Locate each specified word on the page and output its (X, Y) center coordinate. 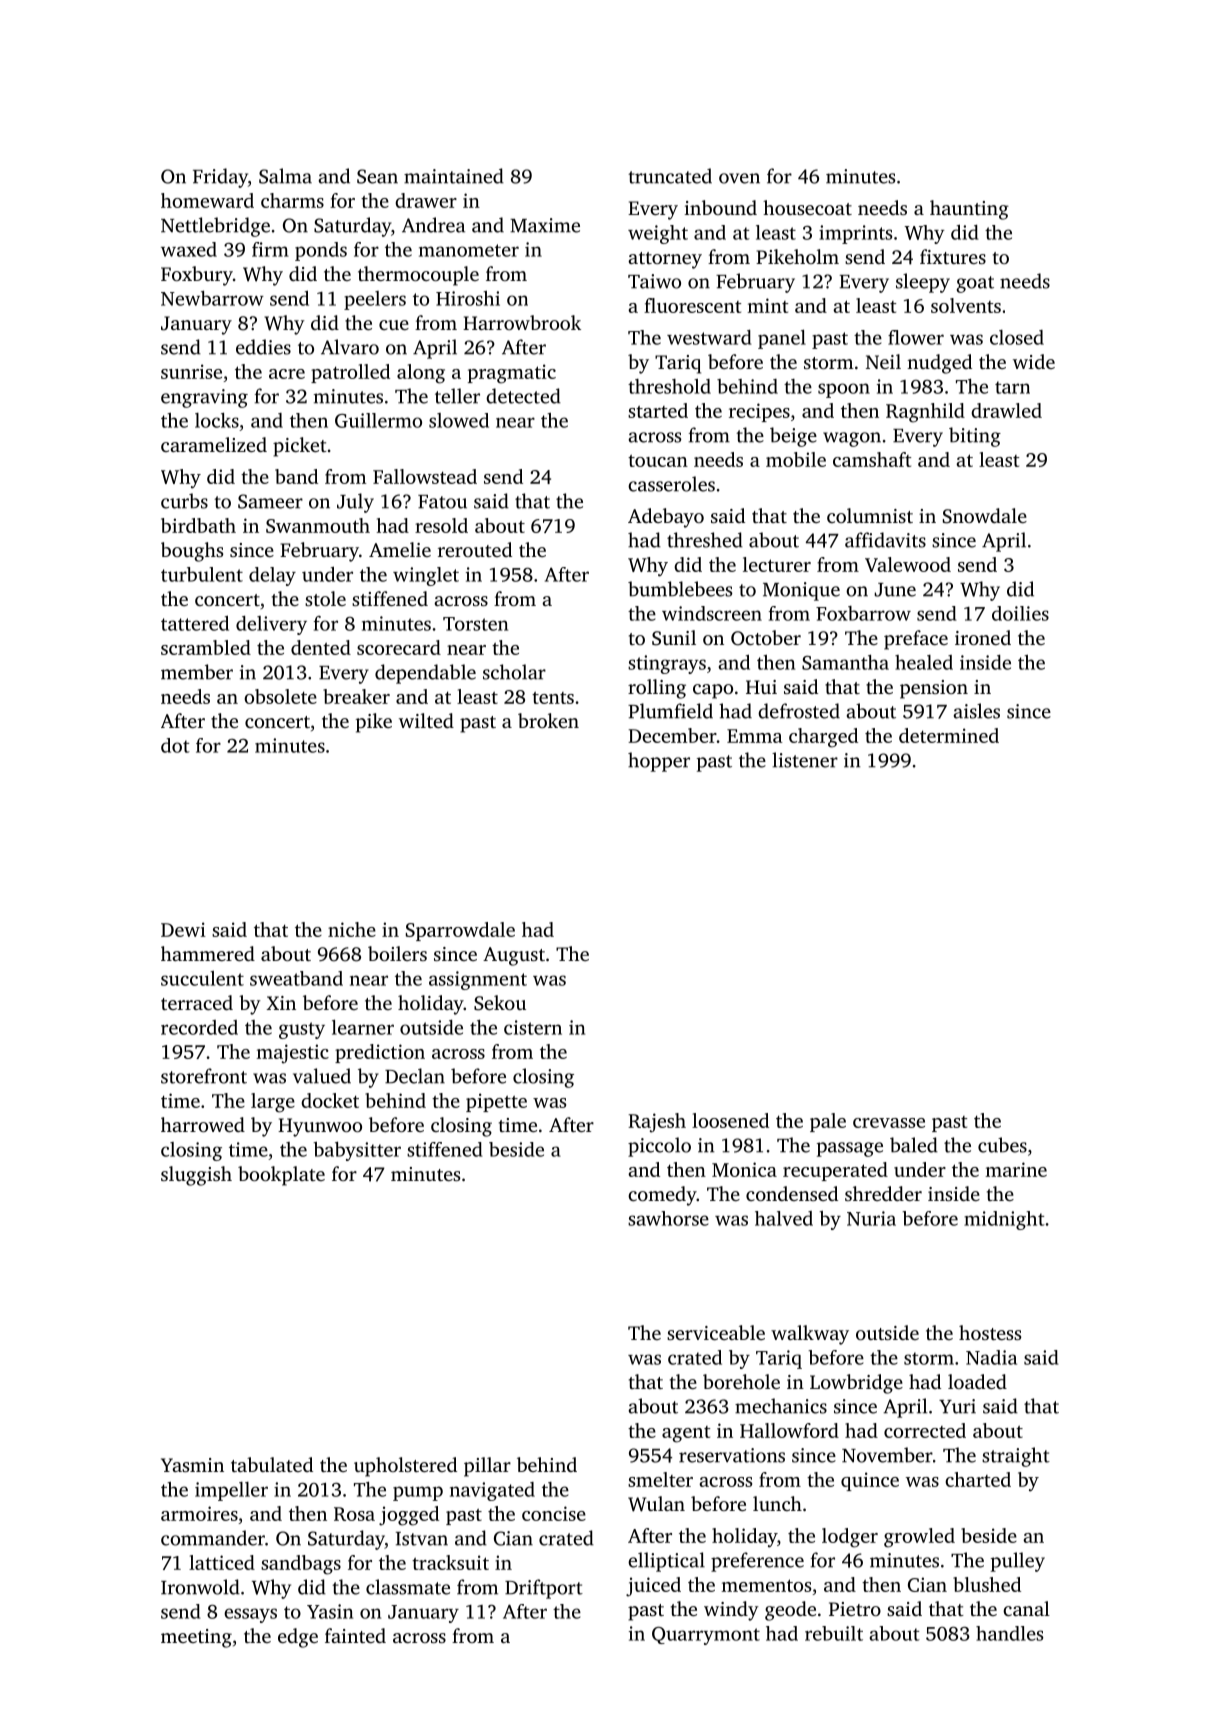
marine (1016, 1169)
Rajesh (657, 1123)
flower (916, 337)
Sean (377, 176)
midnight (1004, 1220)
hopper (659, 762)
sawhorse (668, 1218)
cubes (1002, 1145)
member (197, 672)
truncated (670, 176)
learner (363, 1027)
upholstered (405, 1467)
